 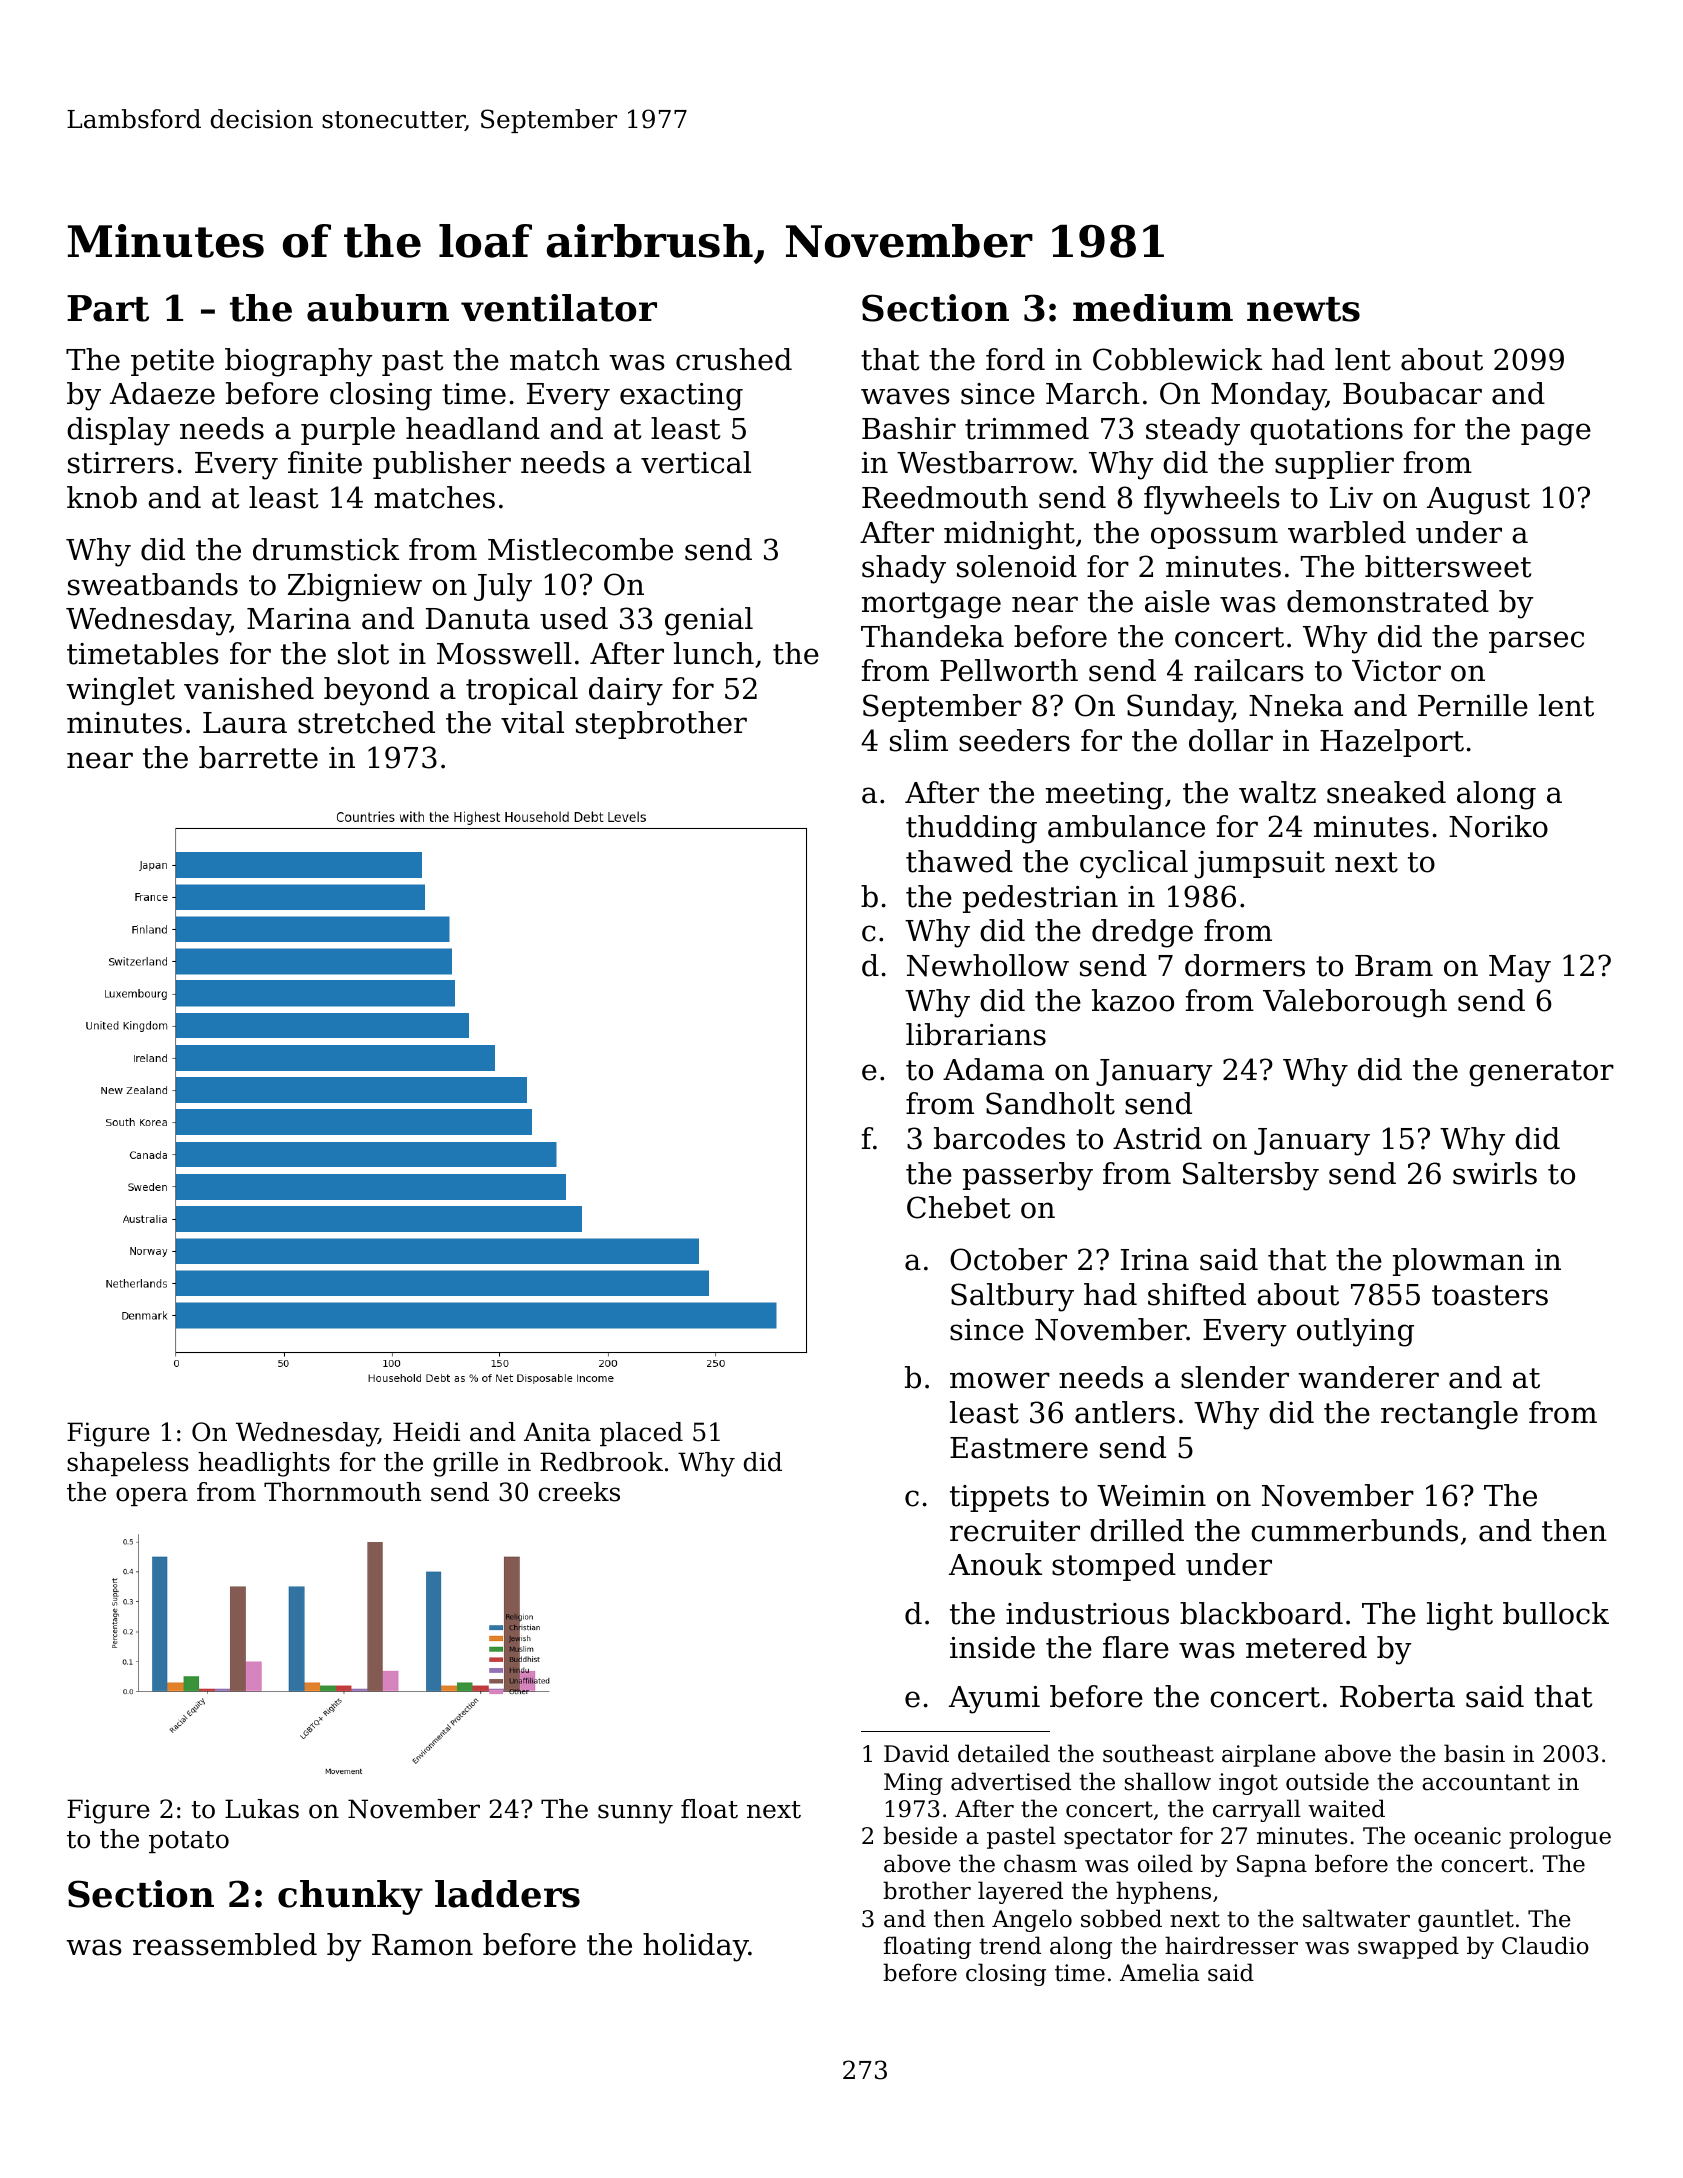 What do you see at coordinates (905, 396) in the screenshot?
I see `waves` at bounding box center [905, 396].
